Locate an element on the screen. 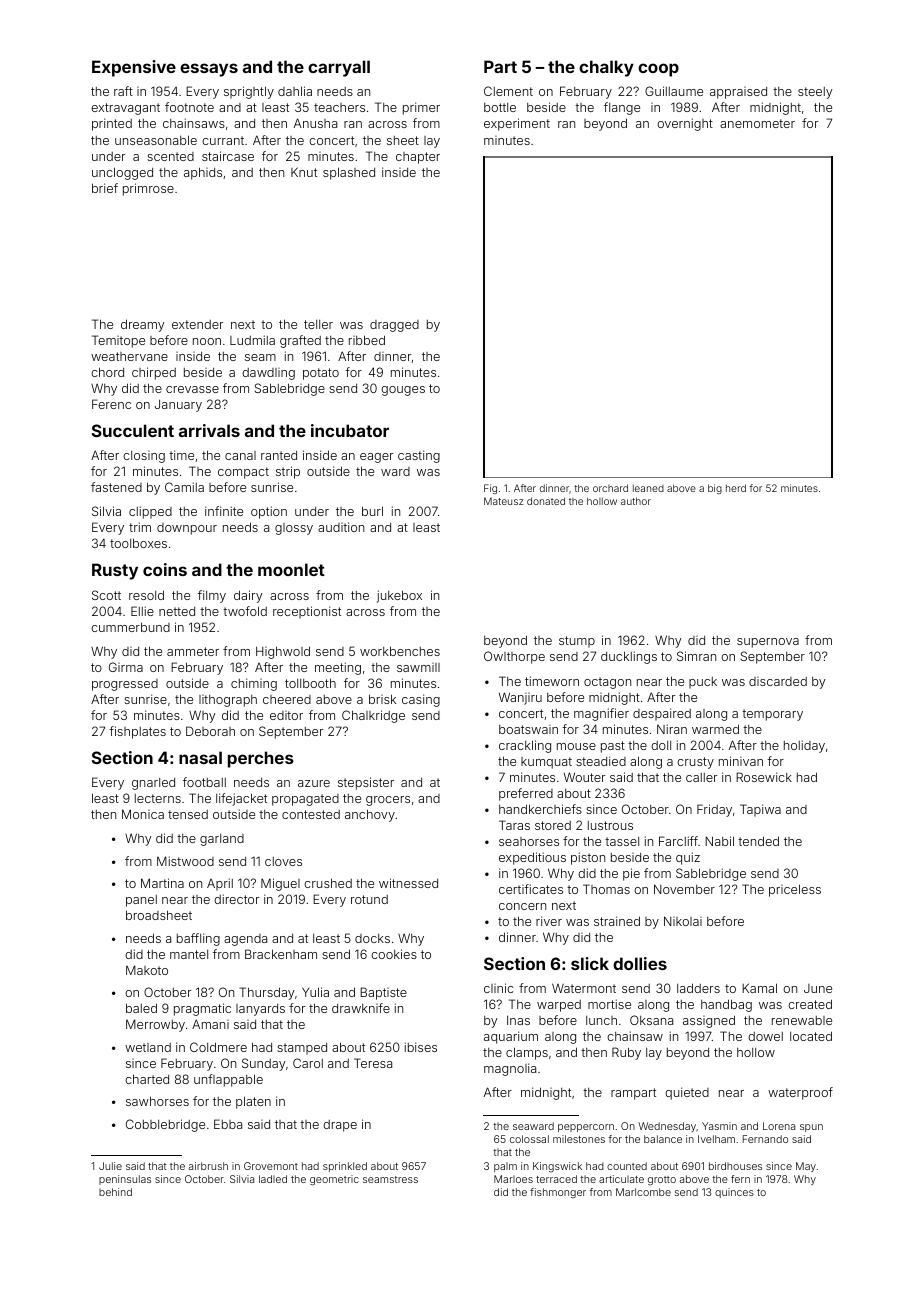  behind is located at coordinates (115, 1192).
